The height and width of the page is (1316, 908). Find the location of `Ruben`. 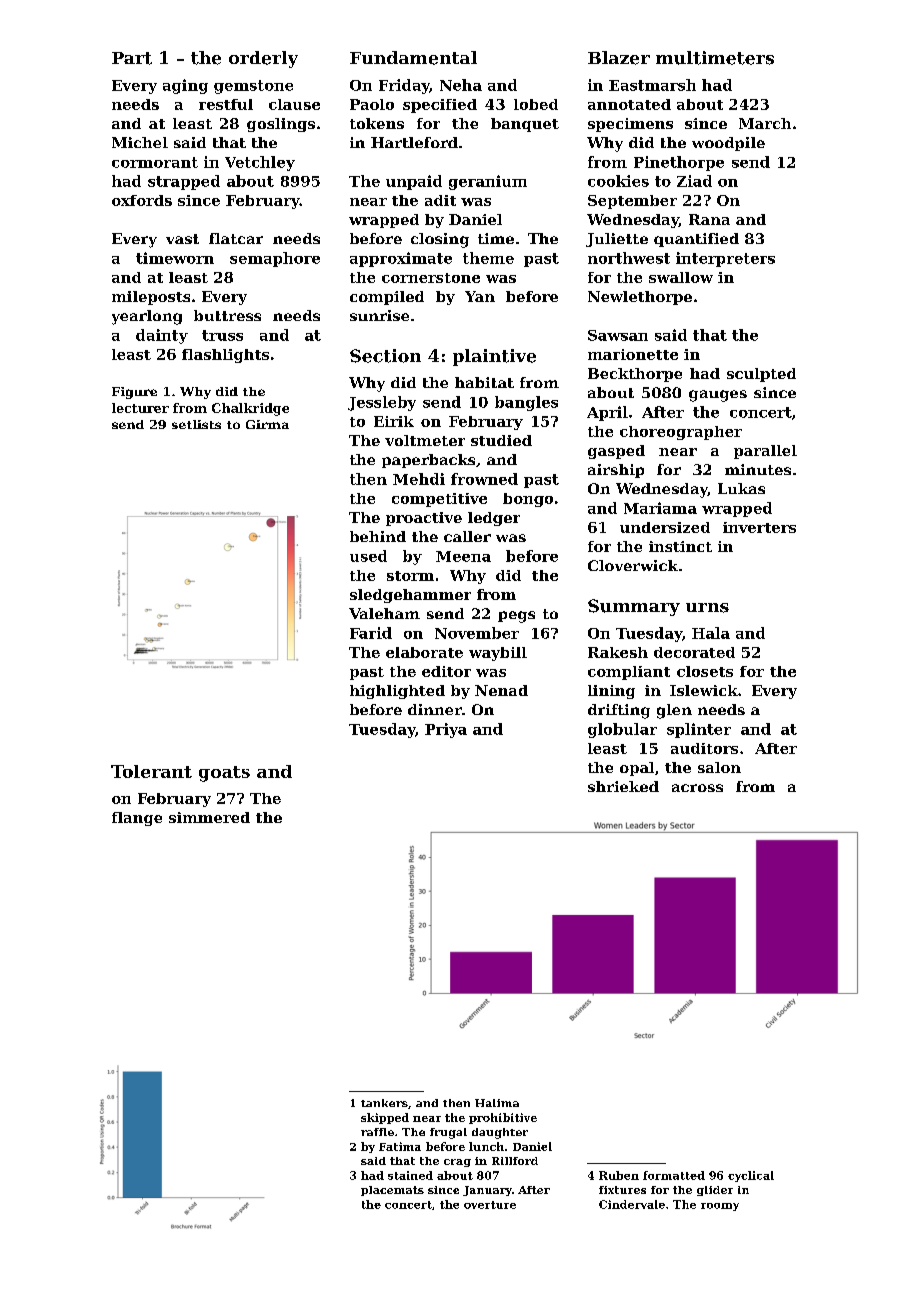

Ruben is located at coordinates (619, 1175).
